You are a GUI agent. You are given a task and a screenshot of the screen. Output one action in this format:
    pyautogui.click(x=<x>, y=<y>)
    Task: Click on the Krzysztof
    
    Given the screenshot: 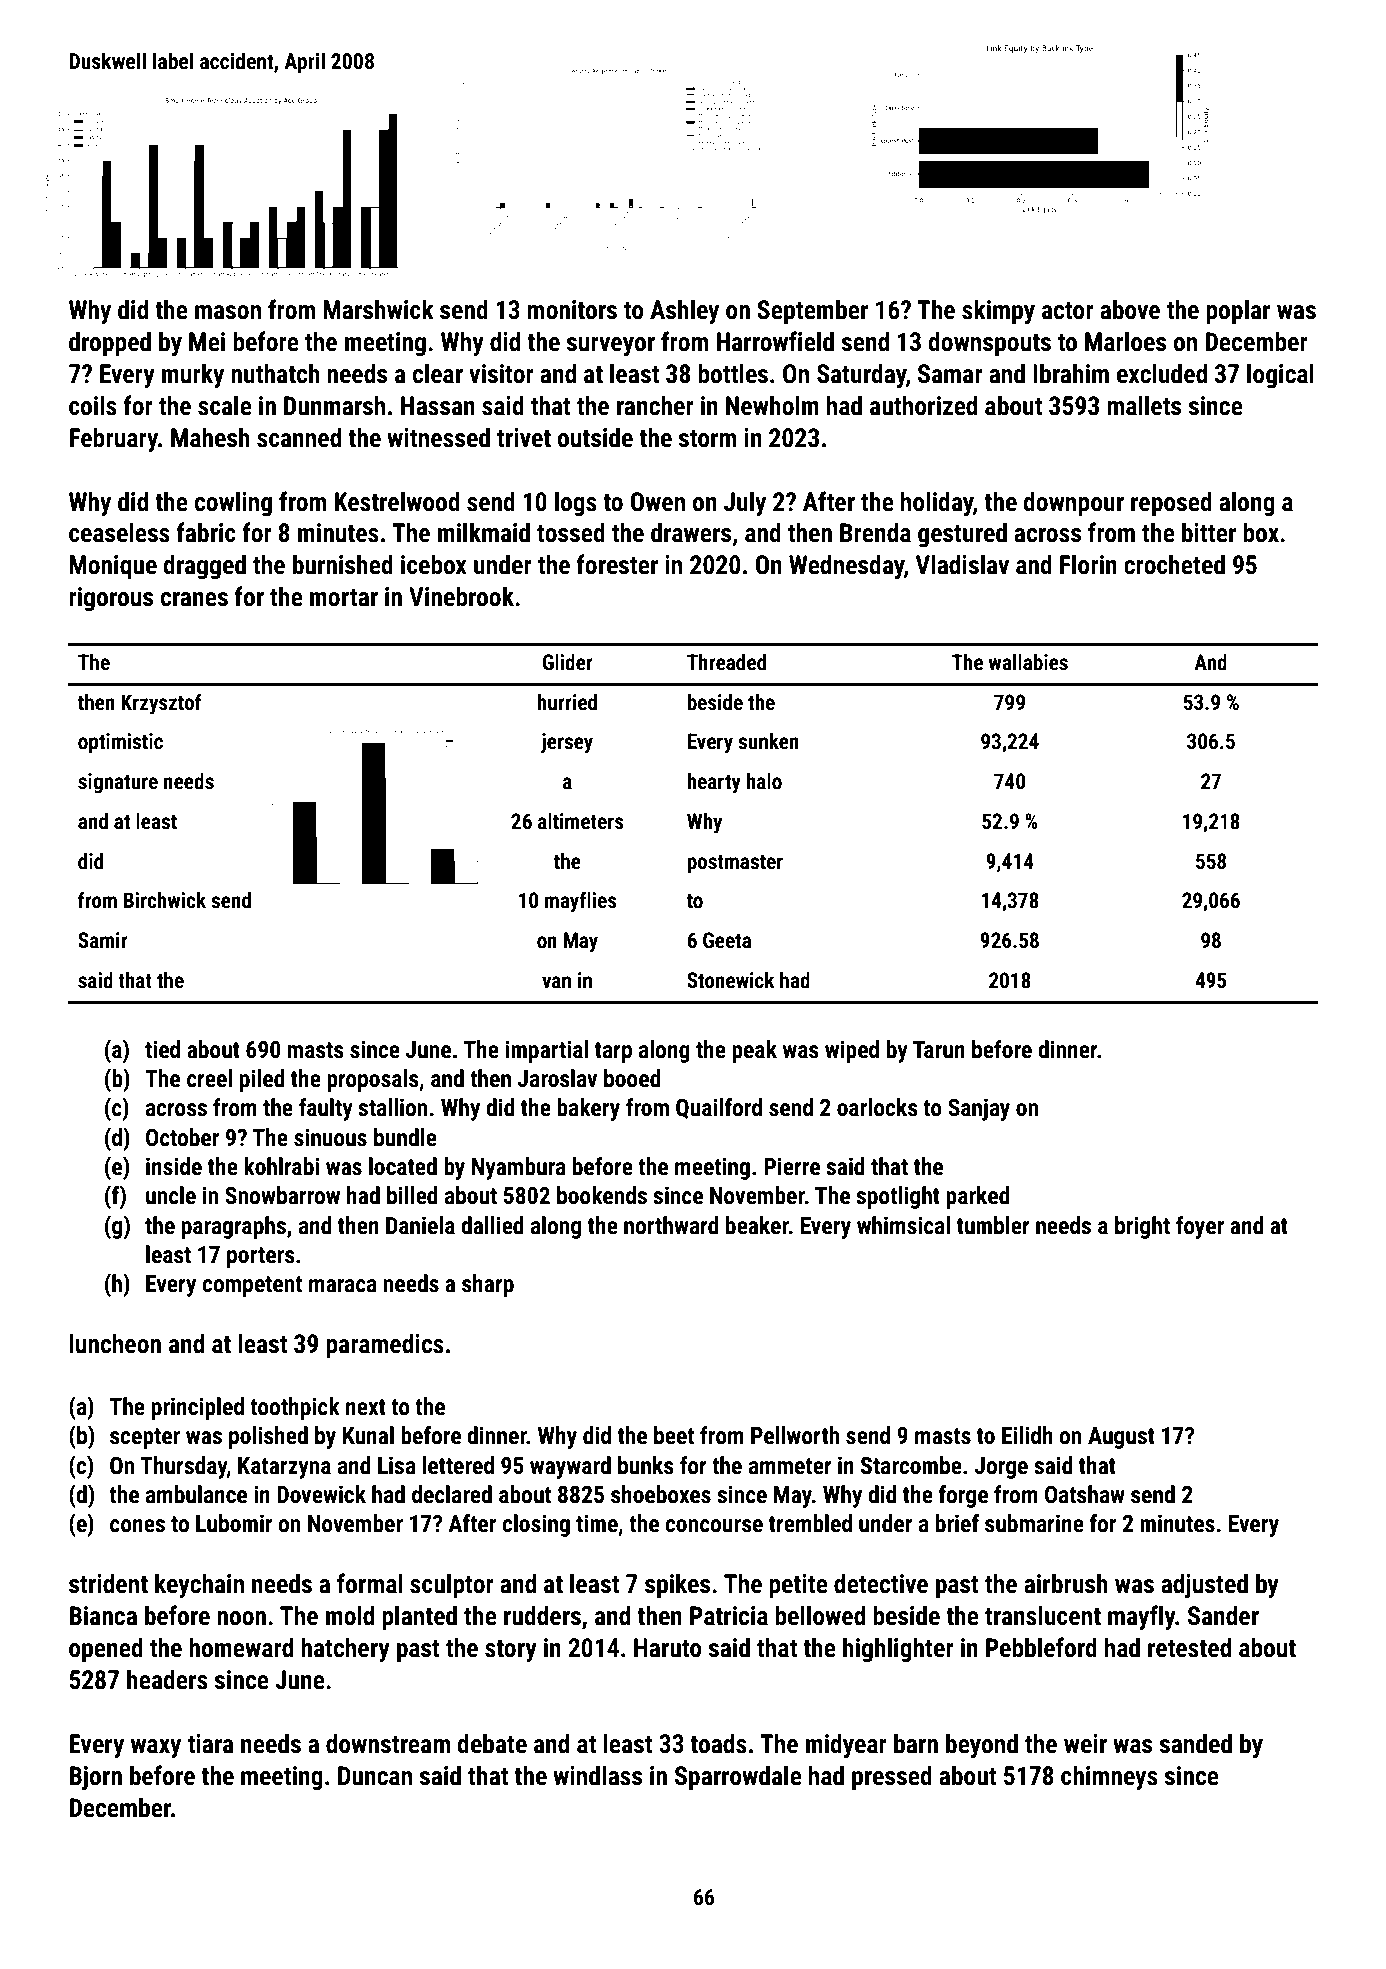 What is the action you would take?
    pyautogui.click(x=161, y=704)
